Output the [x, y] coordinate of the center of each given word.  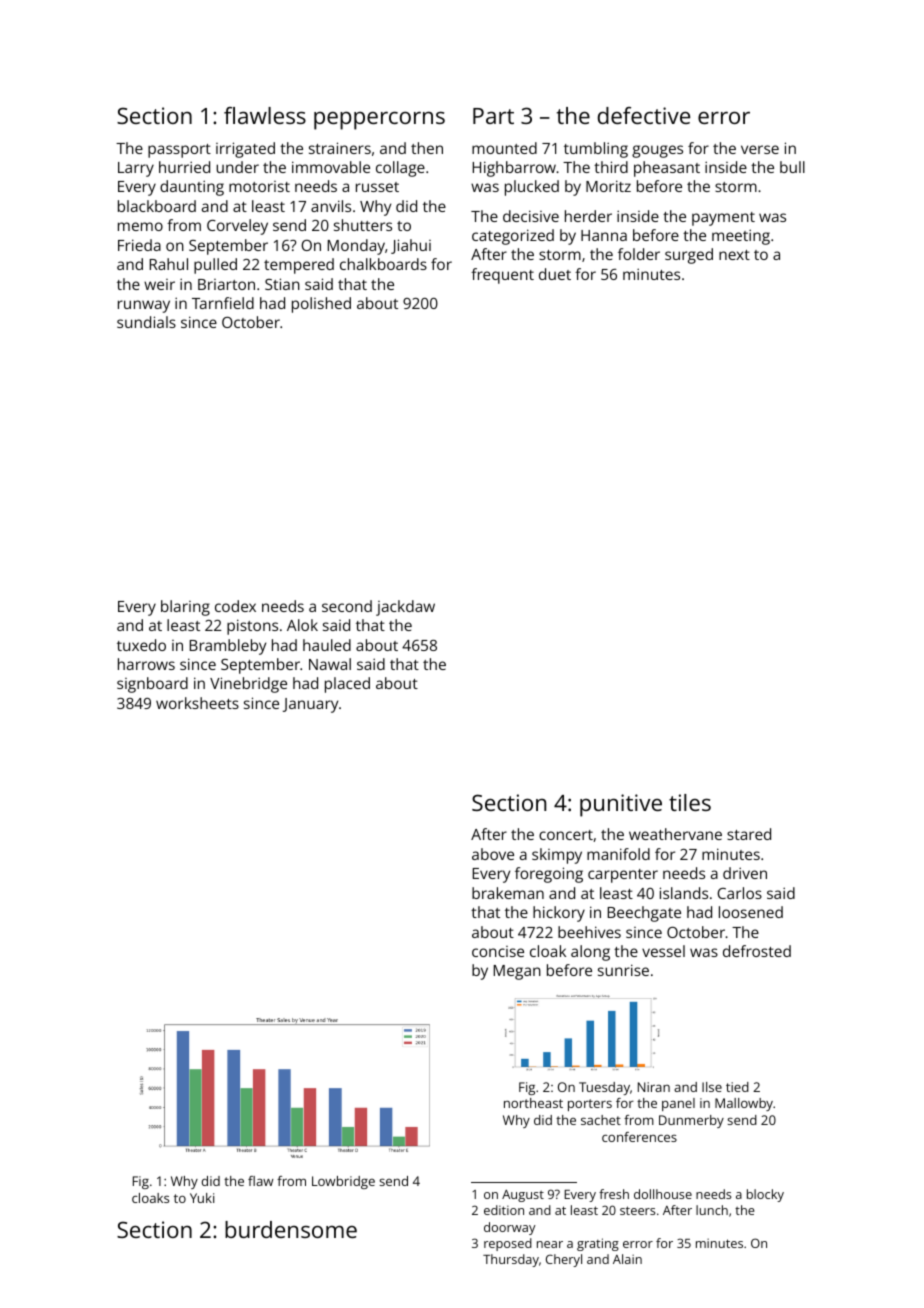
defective [644, 115]
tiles [690, 802]
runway [144, 306]
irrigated [245, 150]
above [493, 854]
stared [749, 834]
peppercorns [379, 120]
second [347, 606]
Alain [627, 1259]
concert [566, 835]
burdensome [291, 1229]
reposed [508, 1244]
